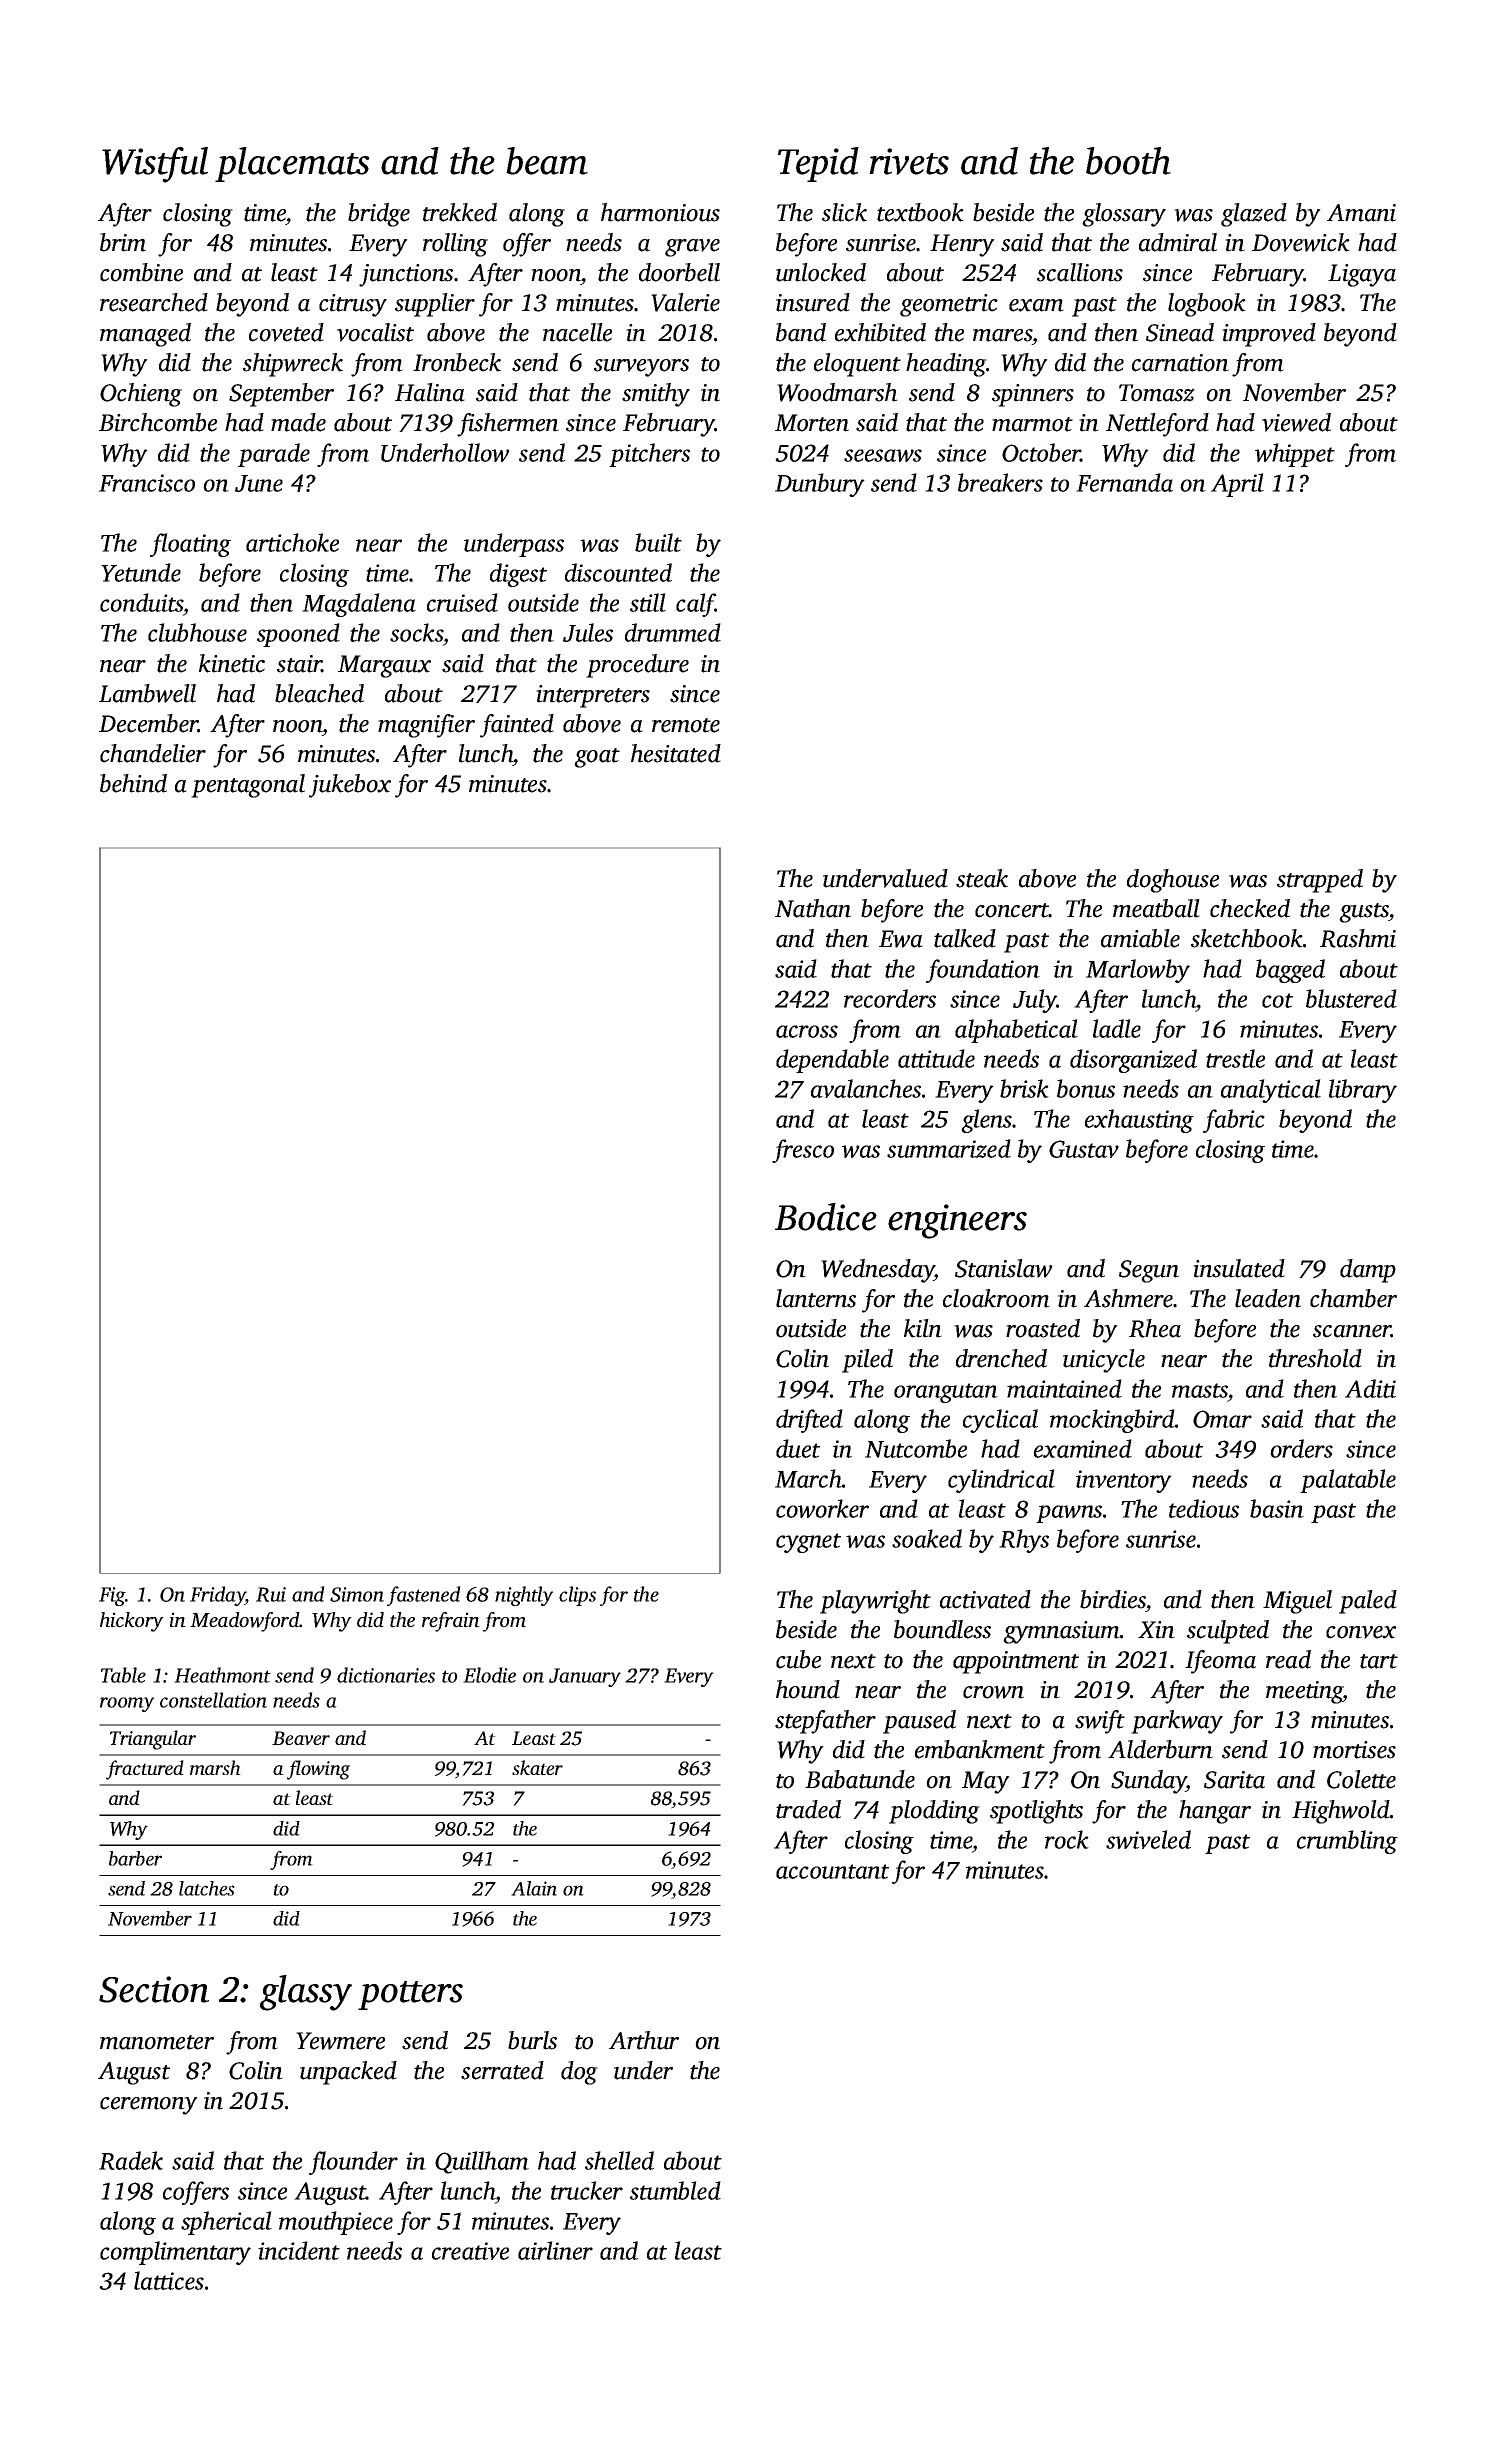 This screenshot has width=1496, height=2464. Describe the element at coordinates (1067, 1839) in the screenshot. I see `rock` at that location.
